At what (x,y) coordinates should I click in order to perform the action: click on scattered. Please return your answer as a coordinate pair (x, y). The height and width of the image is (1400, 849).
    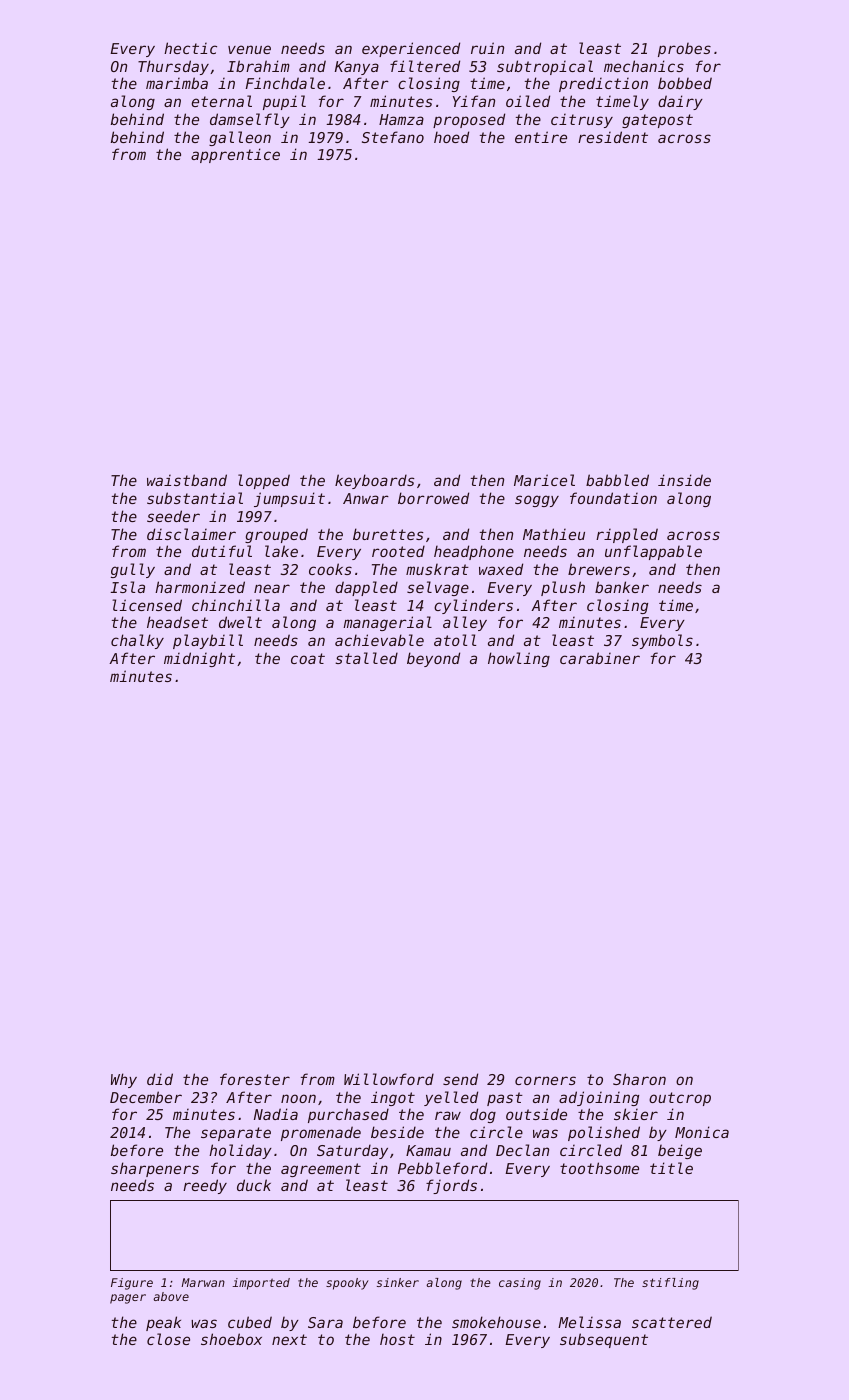
    Looking at the image, I should click on (672, 1322).
